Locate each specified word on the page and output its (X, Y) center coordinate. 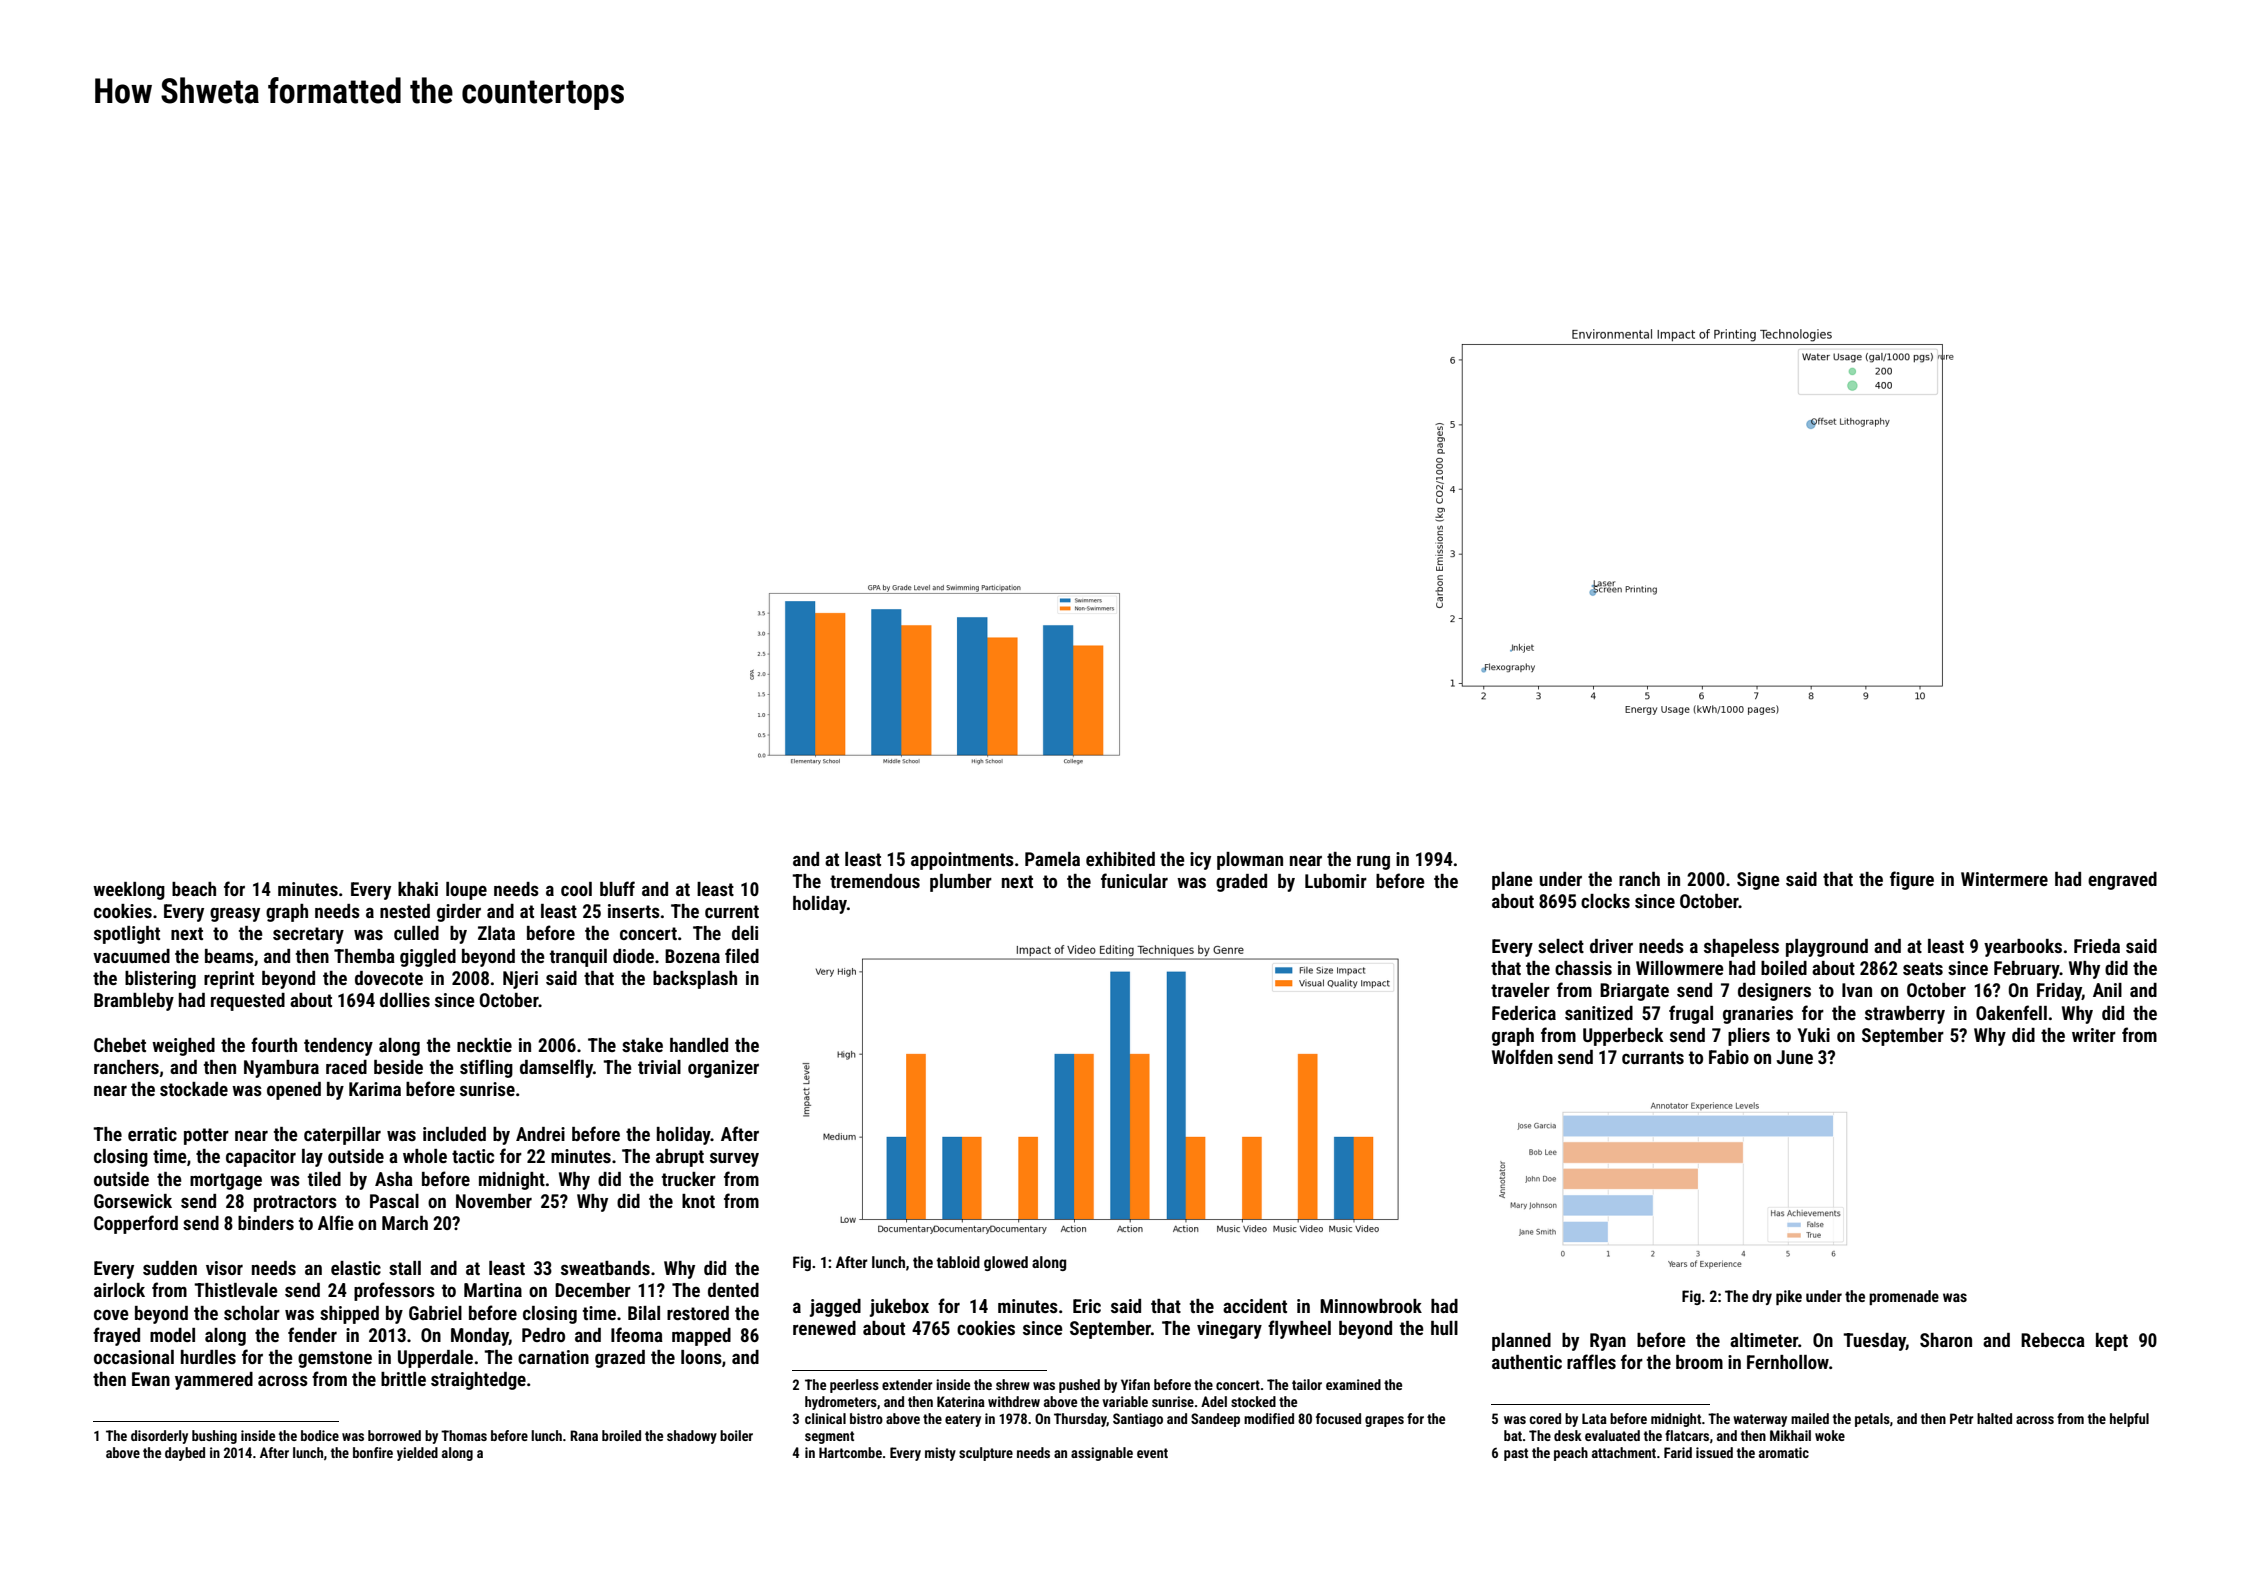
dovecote (389, 978)
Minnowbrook (1371, 1306)
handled (699, 1045)
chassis (1583, 968)
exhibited (1120, 859)
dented (733, 1290)
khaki (418, 889)
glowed (1006, 1263)
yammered (214, 1381)
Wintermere (2004, 879)
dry (1762, 1297)
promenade (1904, 1297)
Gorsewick (133, 1201)
